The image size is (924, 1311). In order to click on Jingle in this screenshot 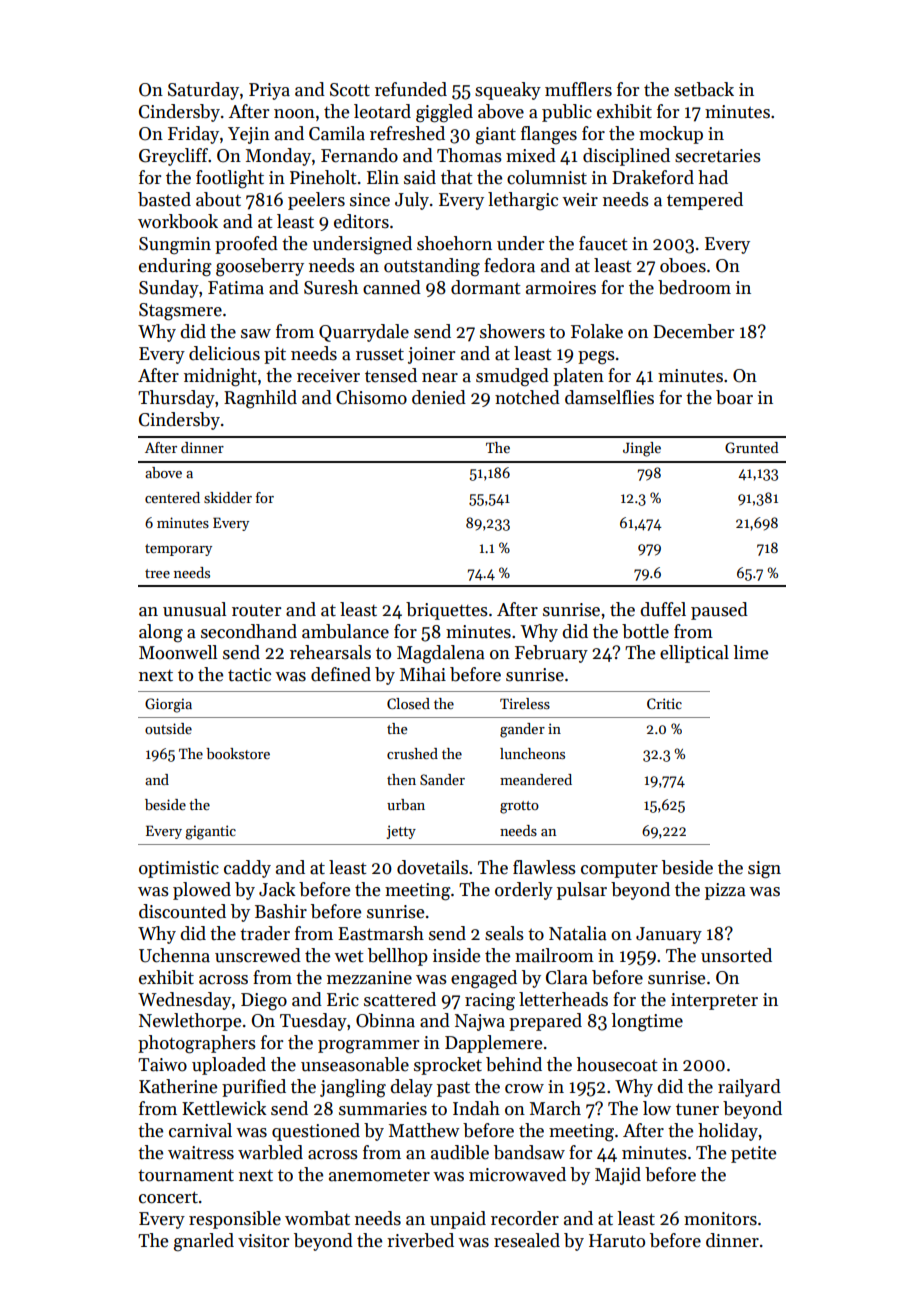, I will do `click(642, 449)`.
